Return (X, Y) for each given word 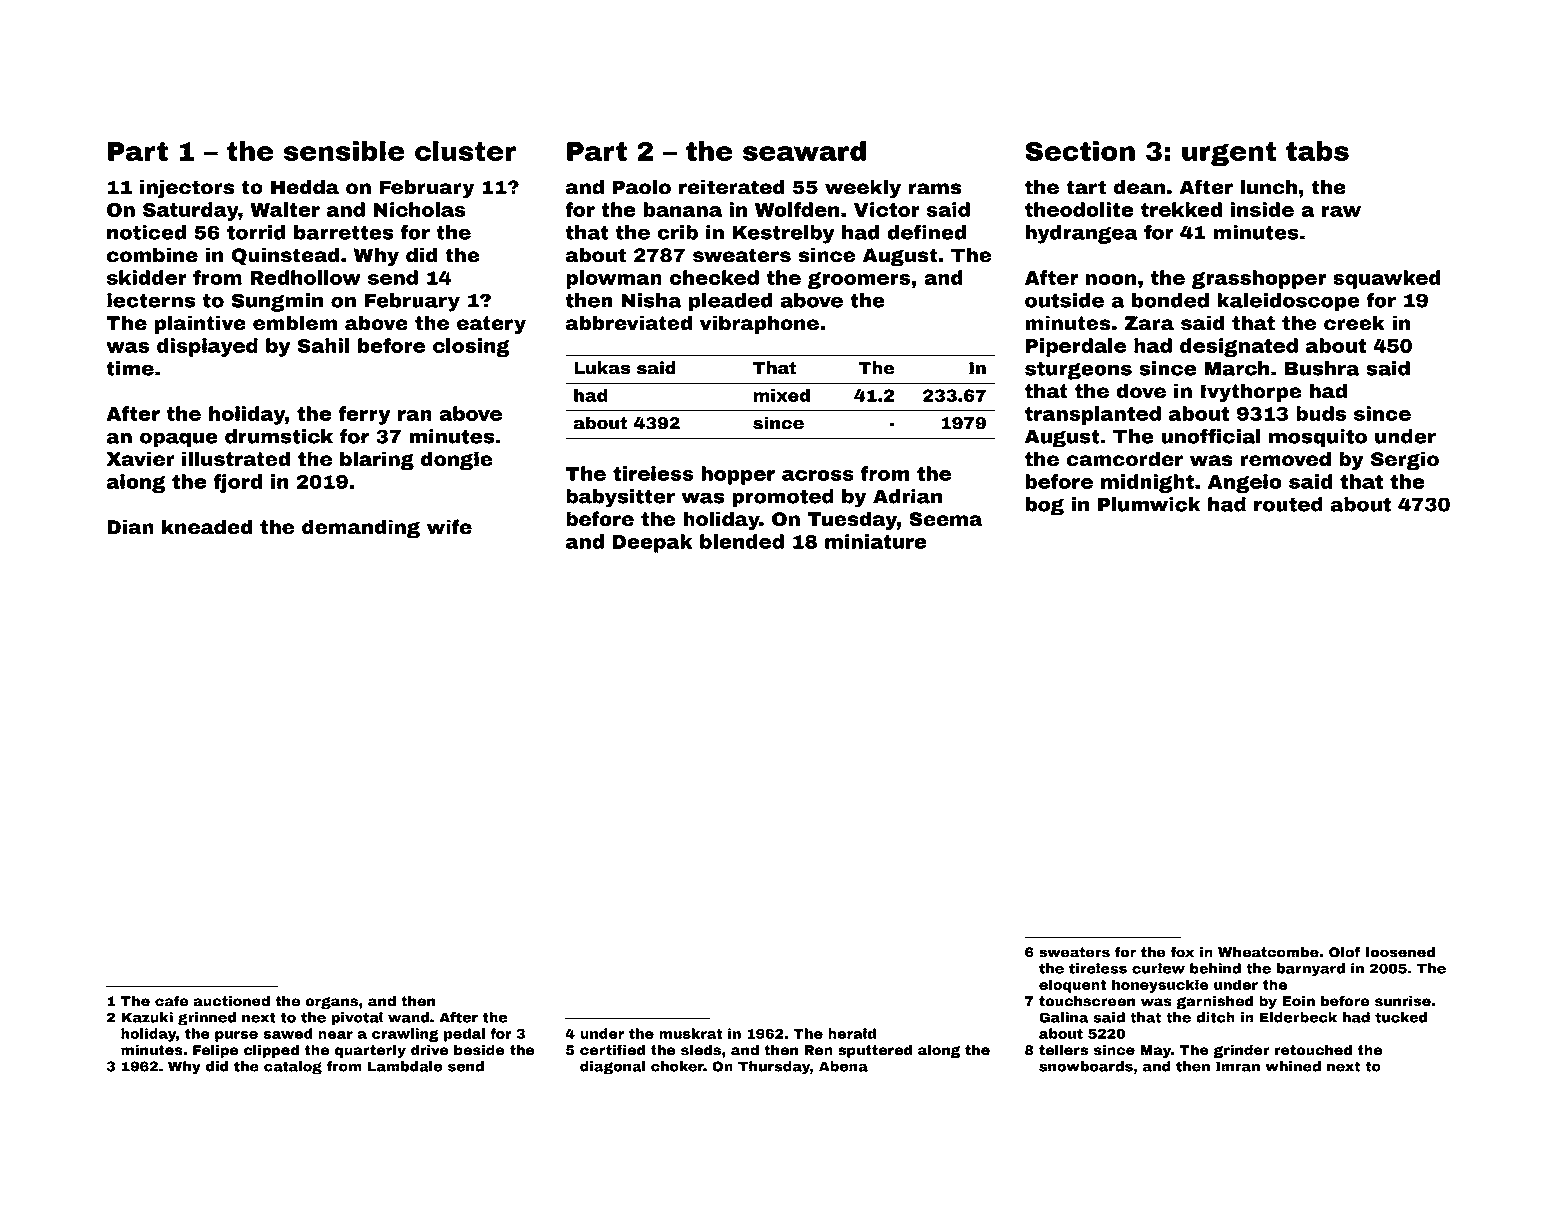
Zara (1149, 323)
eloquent (1072, 986)
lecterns (151, 300)
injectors (187, 189)
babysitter (620, 498)
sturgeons (1078, 371)
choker (677, 1066)
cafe (171, 1001)
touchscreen (1087, 1001)
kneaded (207, 527)
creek (1354, 323)
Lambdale (405, 1066)
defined (927, 232)
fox (1182, 952)
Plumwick (1149, 504)
